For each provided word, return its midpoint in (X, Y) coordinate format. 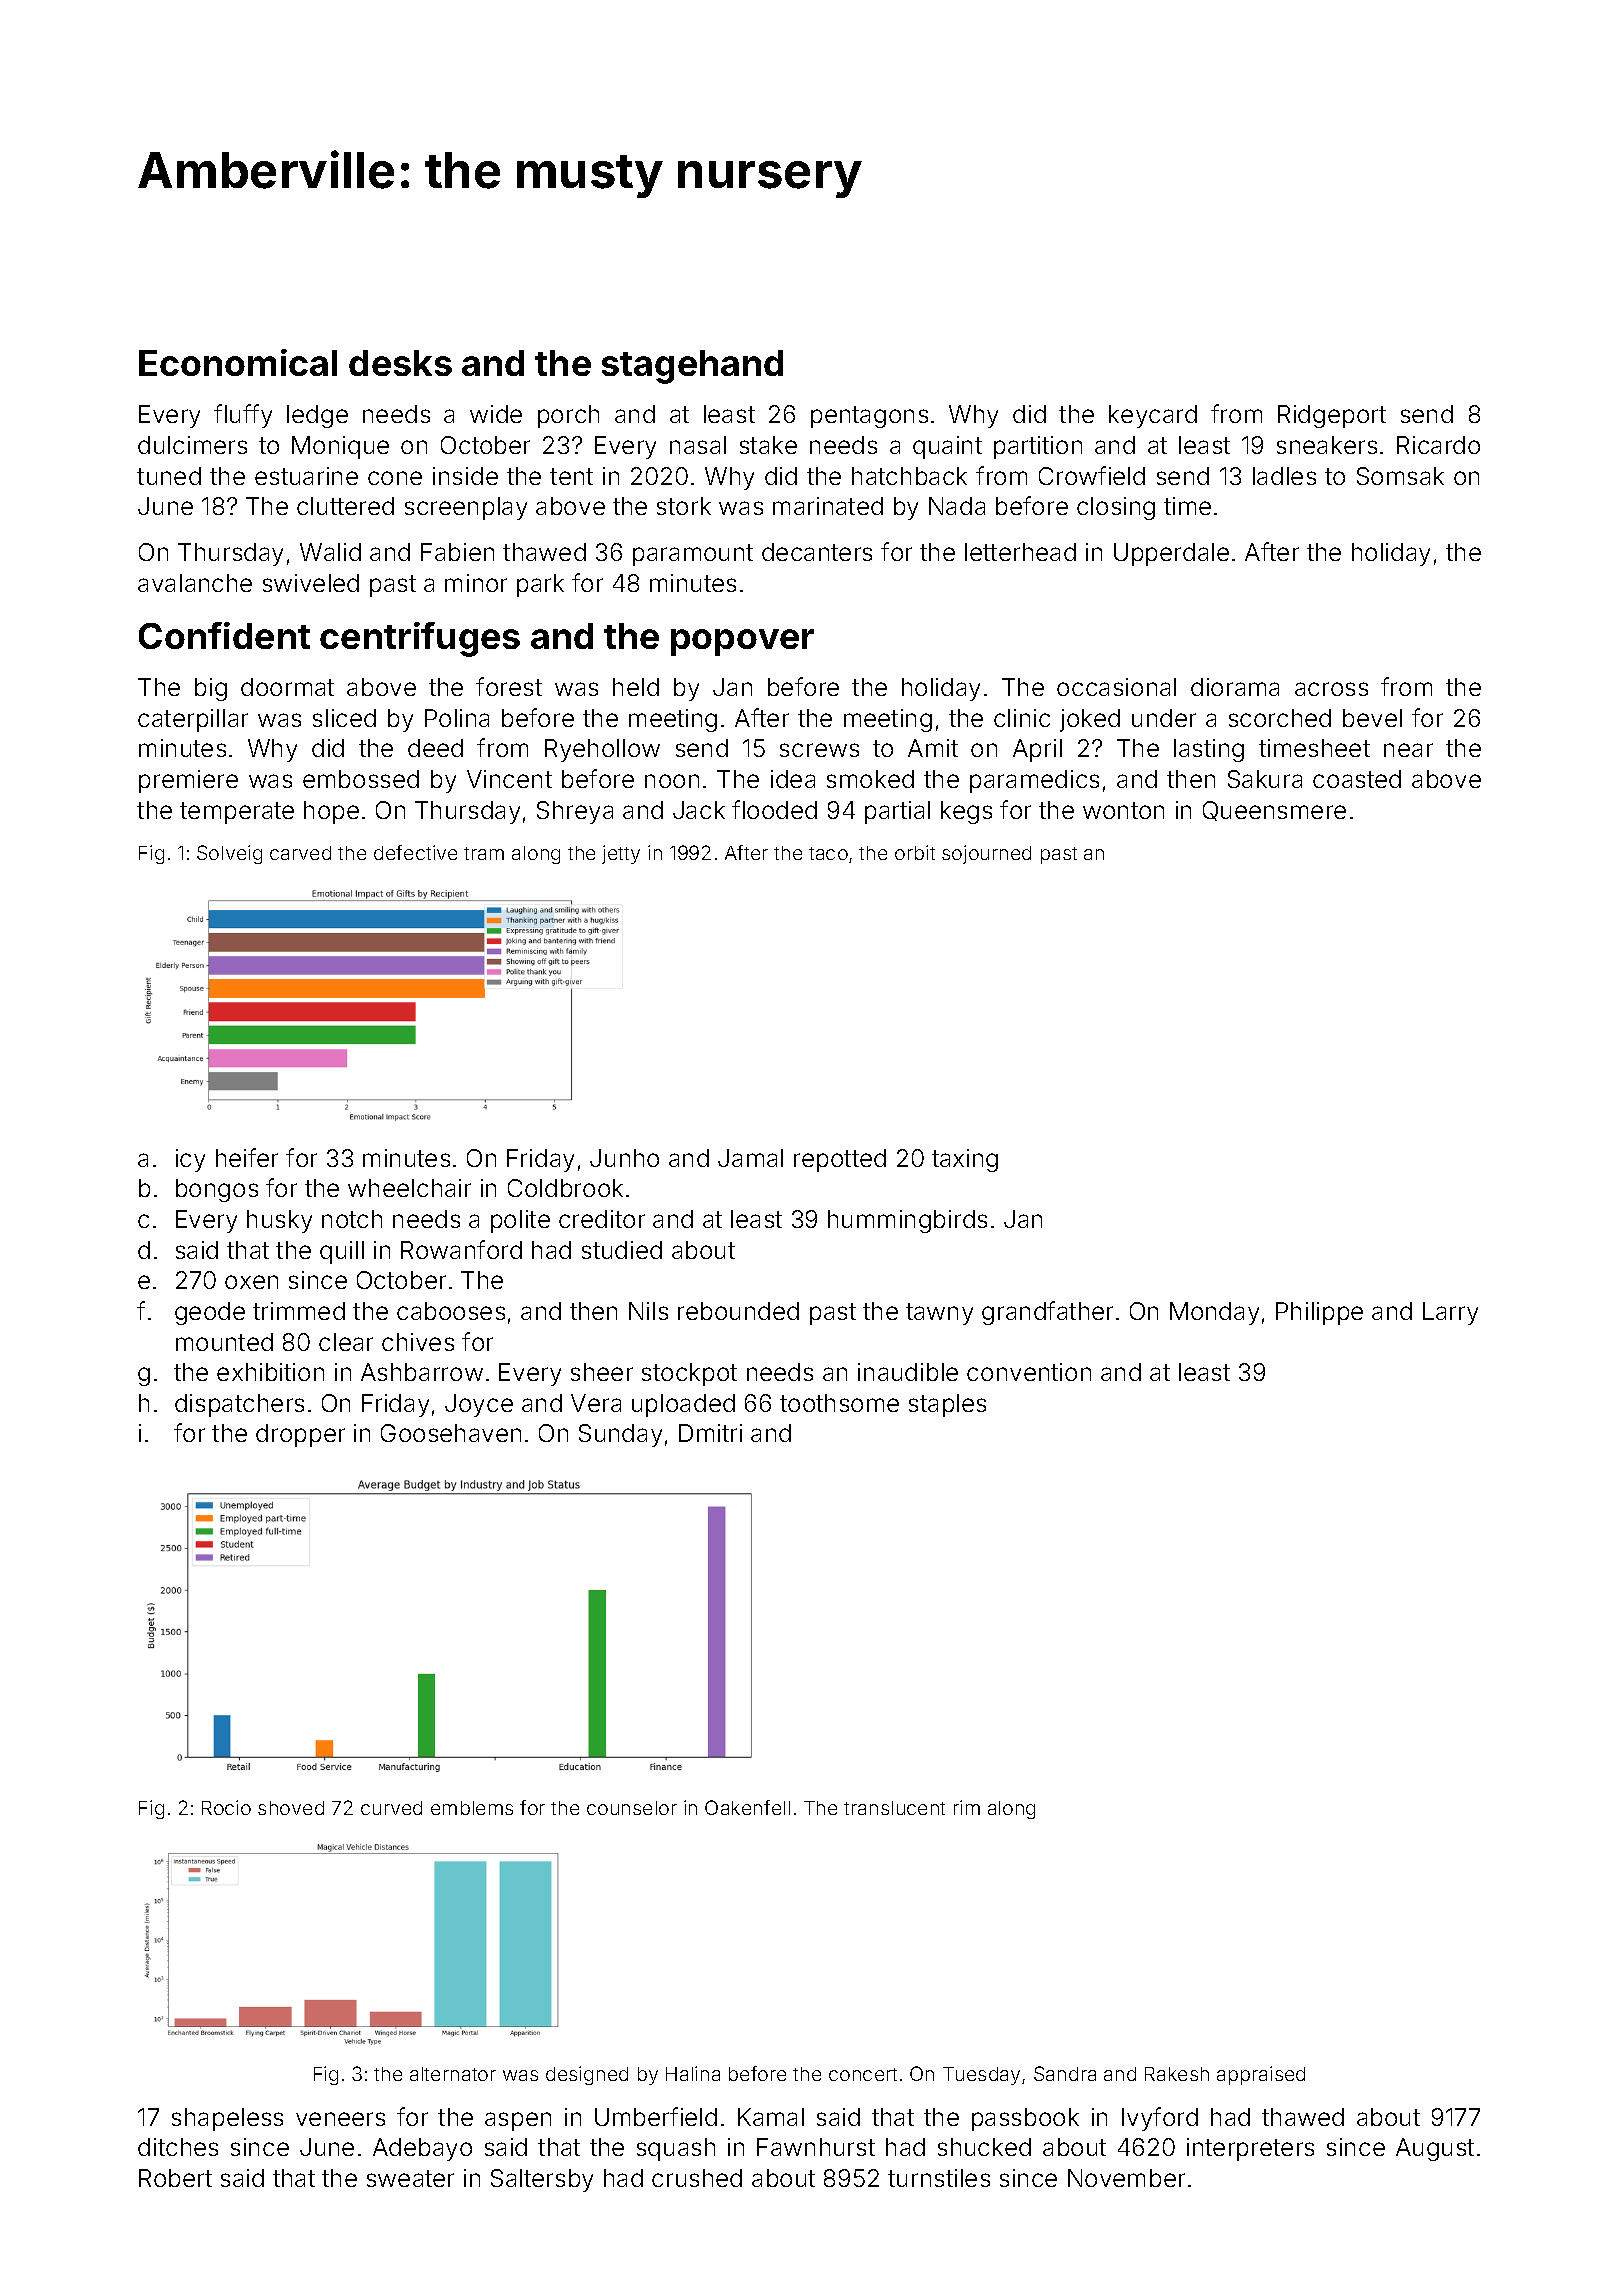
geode (210, 1313)
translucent (894, 1808)
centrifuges (420, 639)
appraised (1261, 2075)
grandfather (1047, 1313)
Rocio (226, 1807)
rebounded (738, 1311)
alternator (453, 2074)
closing (1116, 508)
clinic (1022, 718)
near (1408, 750)
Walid (330, 552)
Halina (693, 2073)
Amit (933, 748)
